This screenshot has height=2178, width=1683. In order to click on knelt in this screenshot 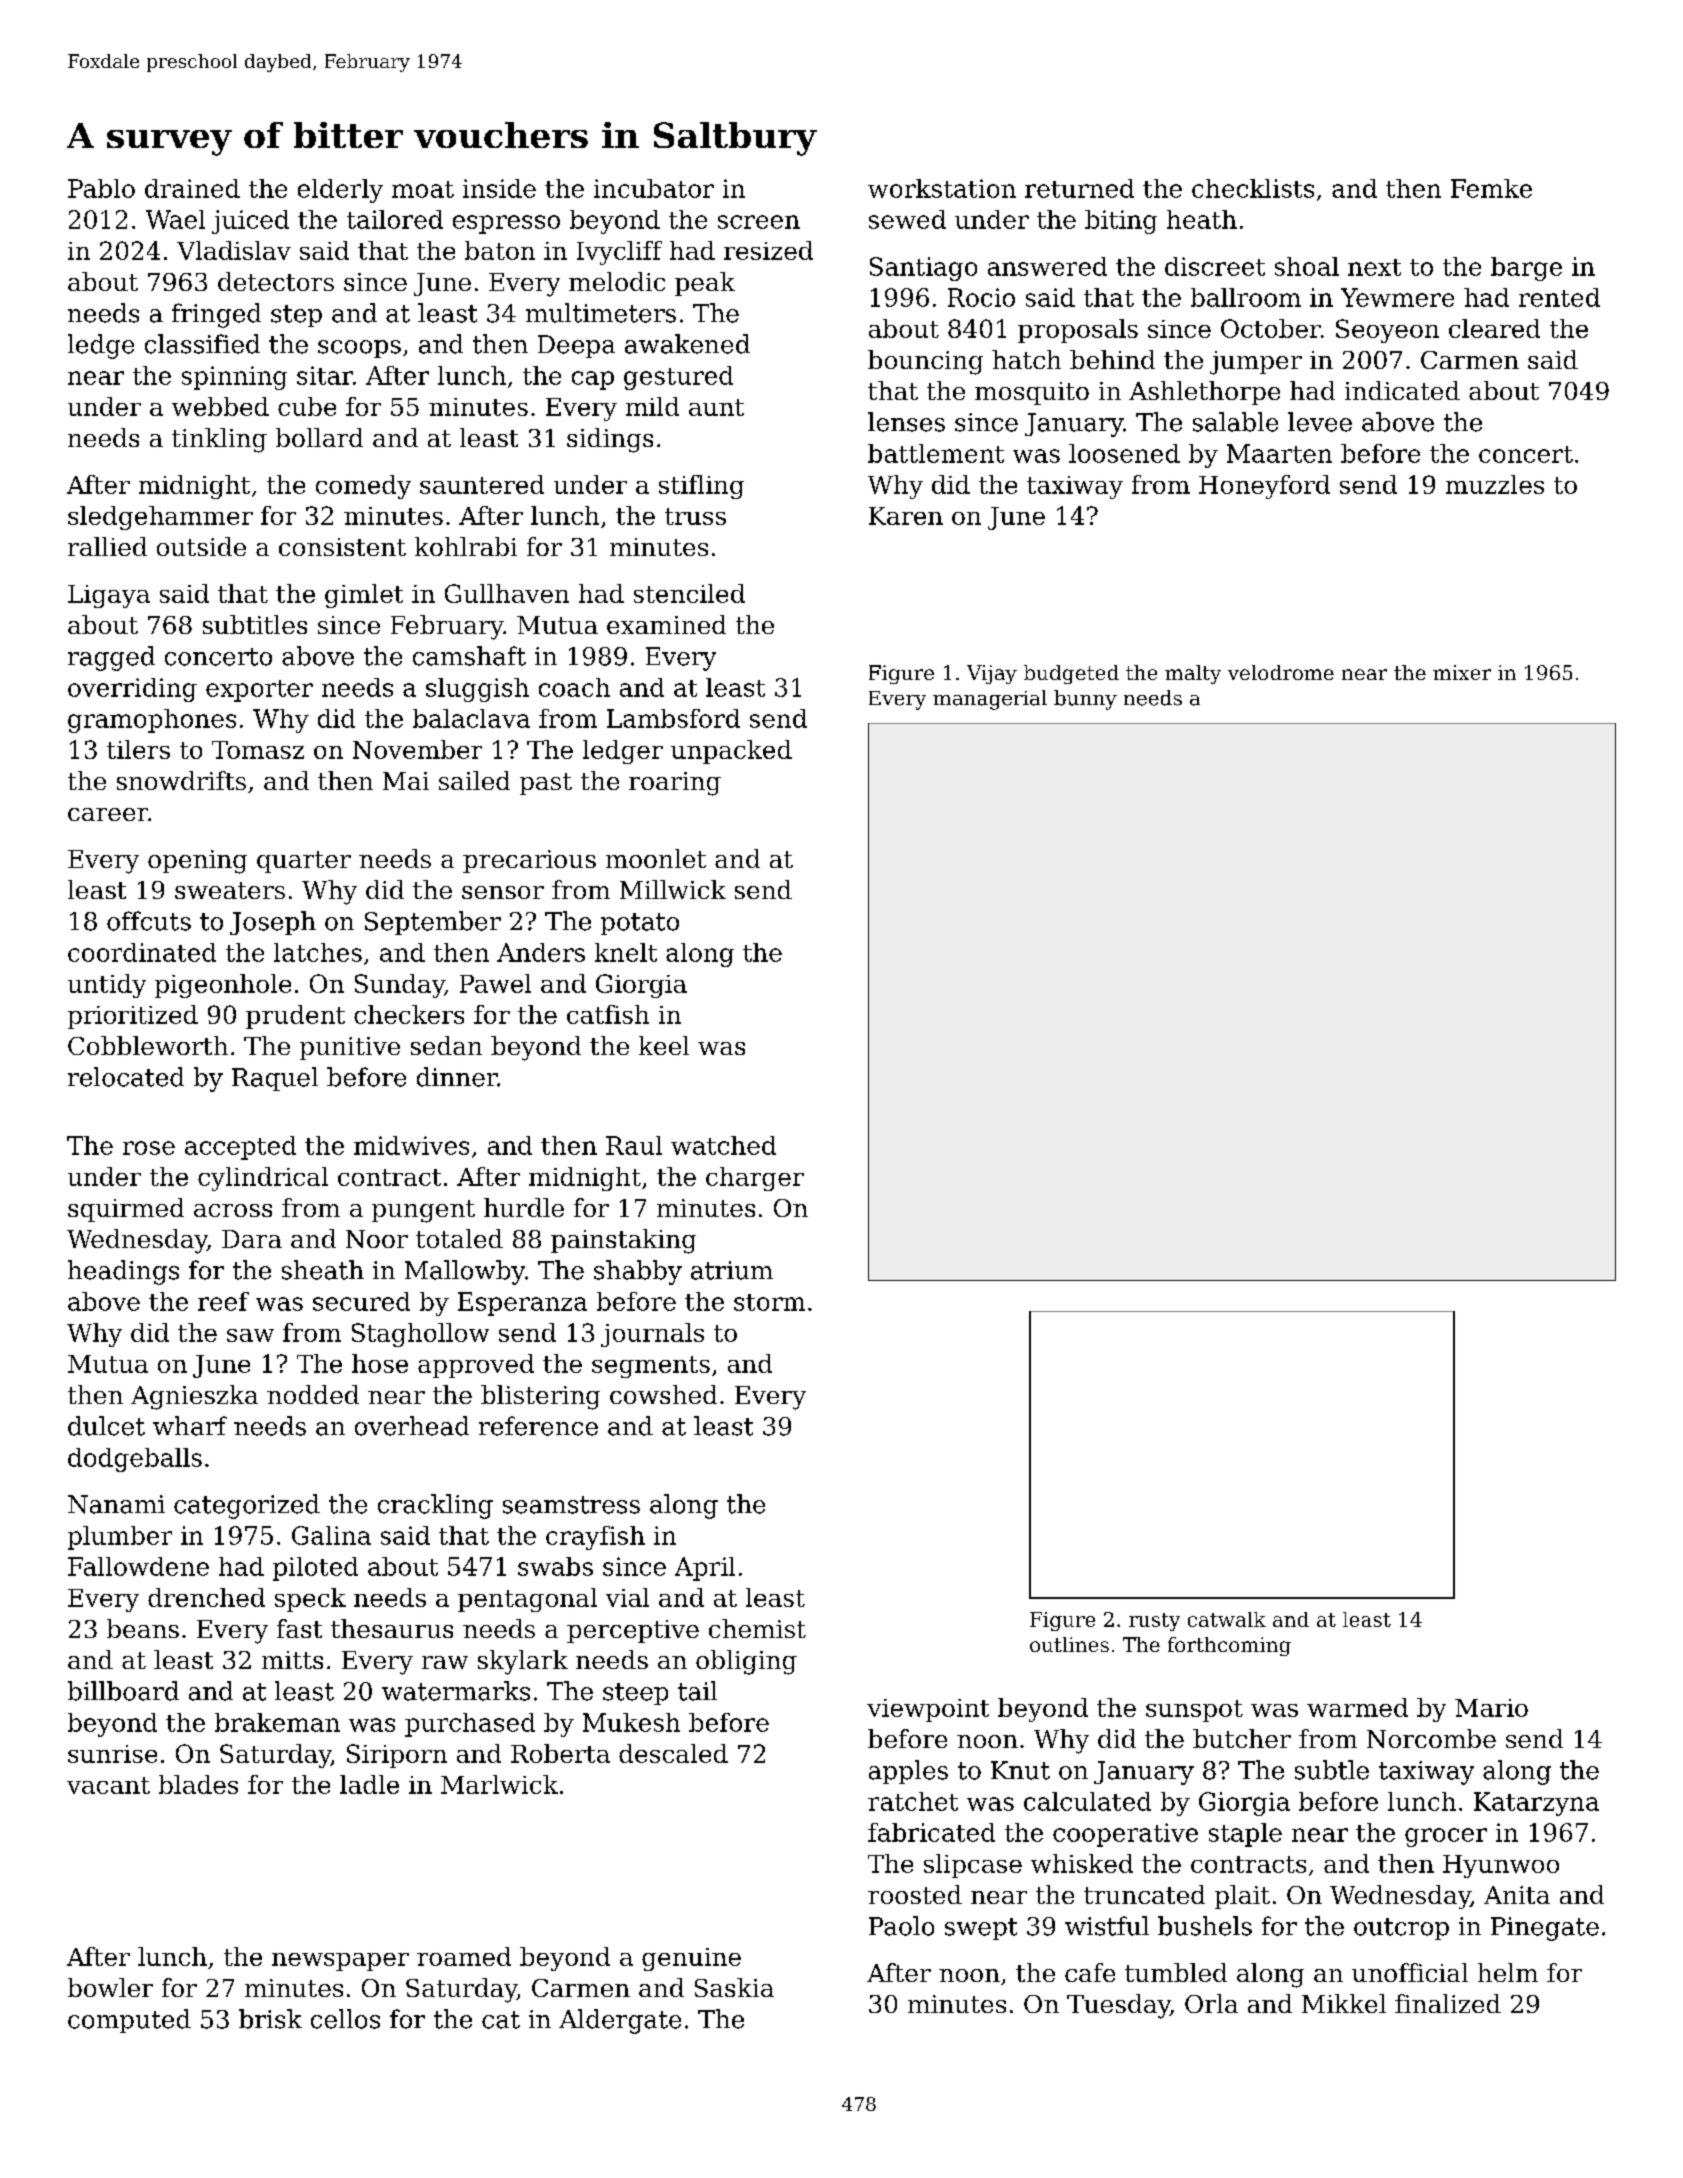, I will do `click(626, 952)`.
